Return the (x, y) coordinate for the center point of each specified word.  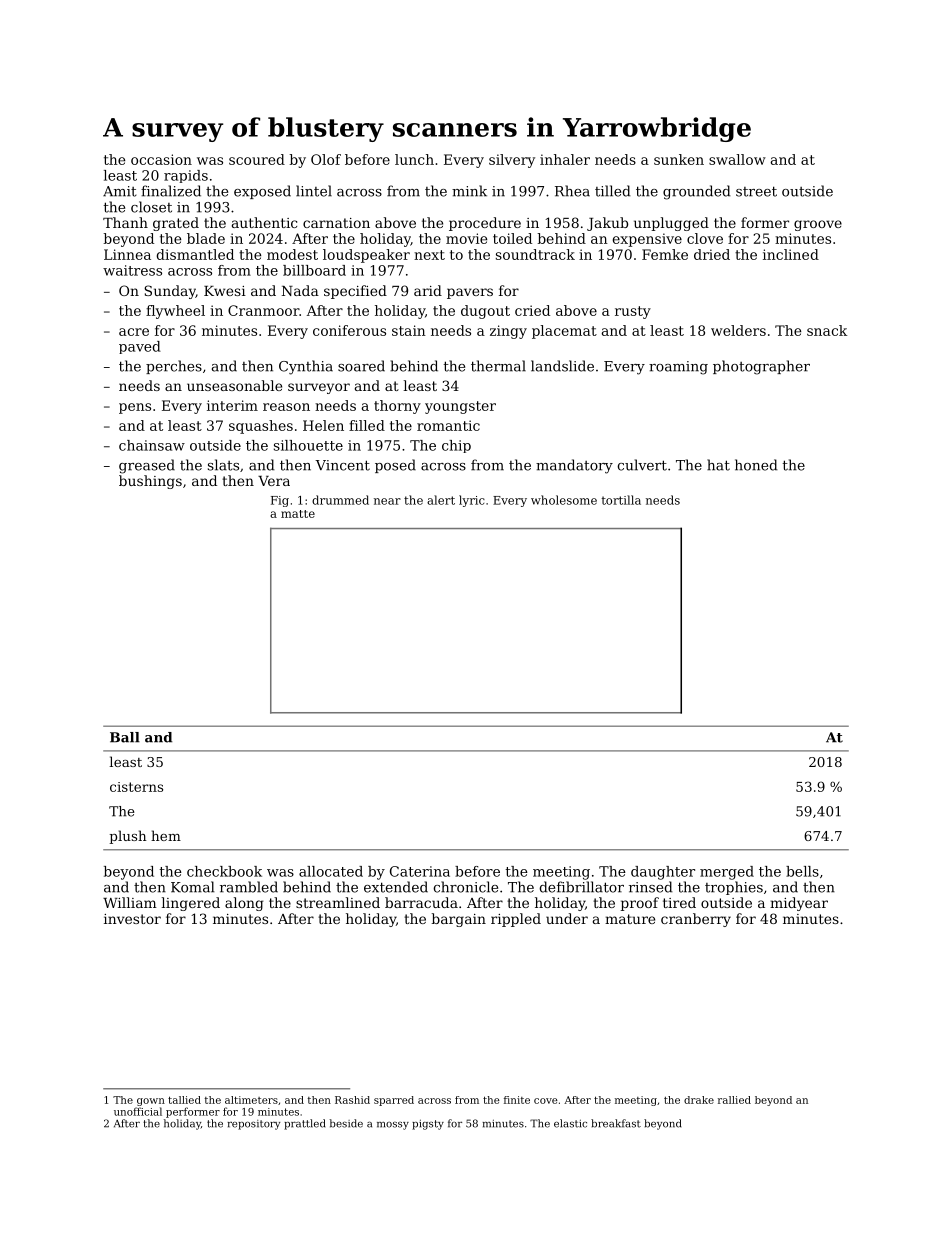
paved (140, 347)
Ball (125, 737)
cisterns (136, 787)
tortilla (621, 500)
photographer (761, 367)
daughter (663, 873)
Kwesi (225, 291)
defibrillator (581, 887)
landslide (562, 366)
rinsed (651, 887)
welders (738, 330)
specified (355, 292)
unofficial (138, 1111)
